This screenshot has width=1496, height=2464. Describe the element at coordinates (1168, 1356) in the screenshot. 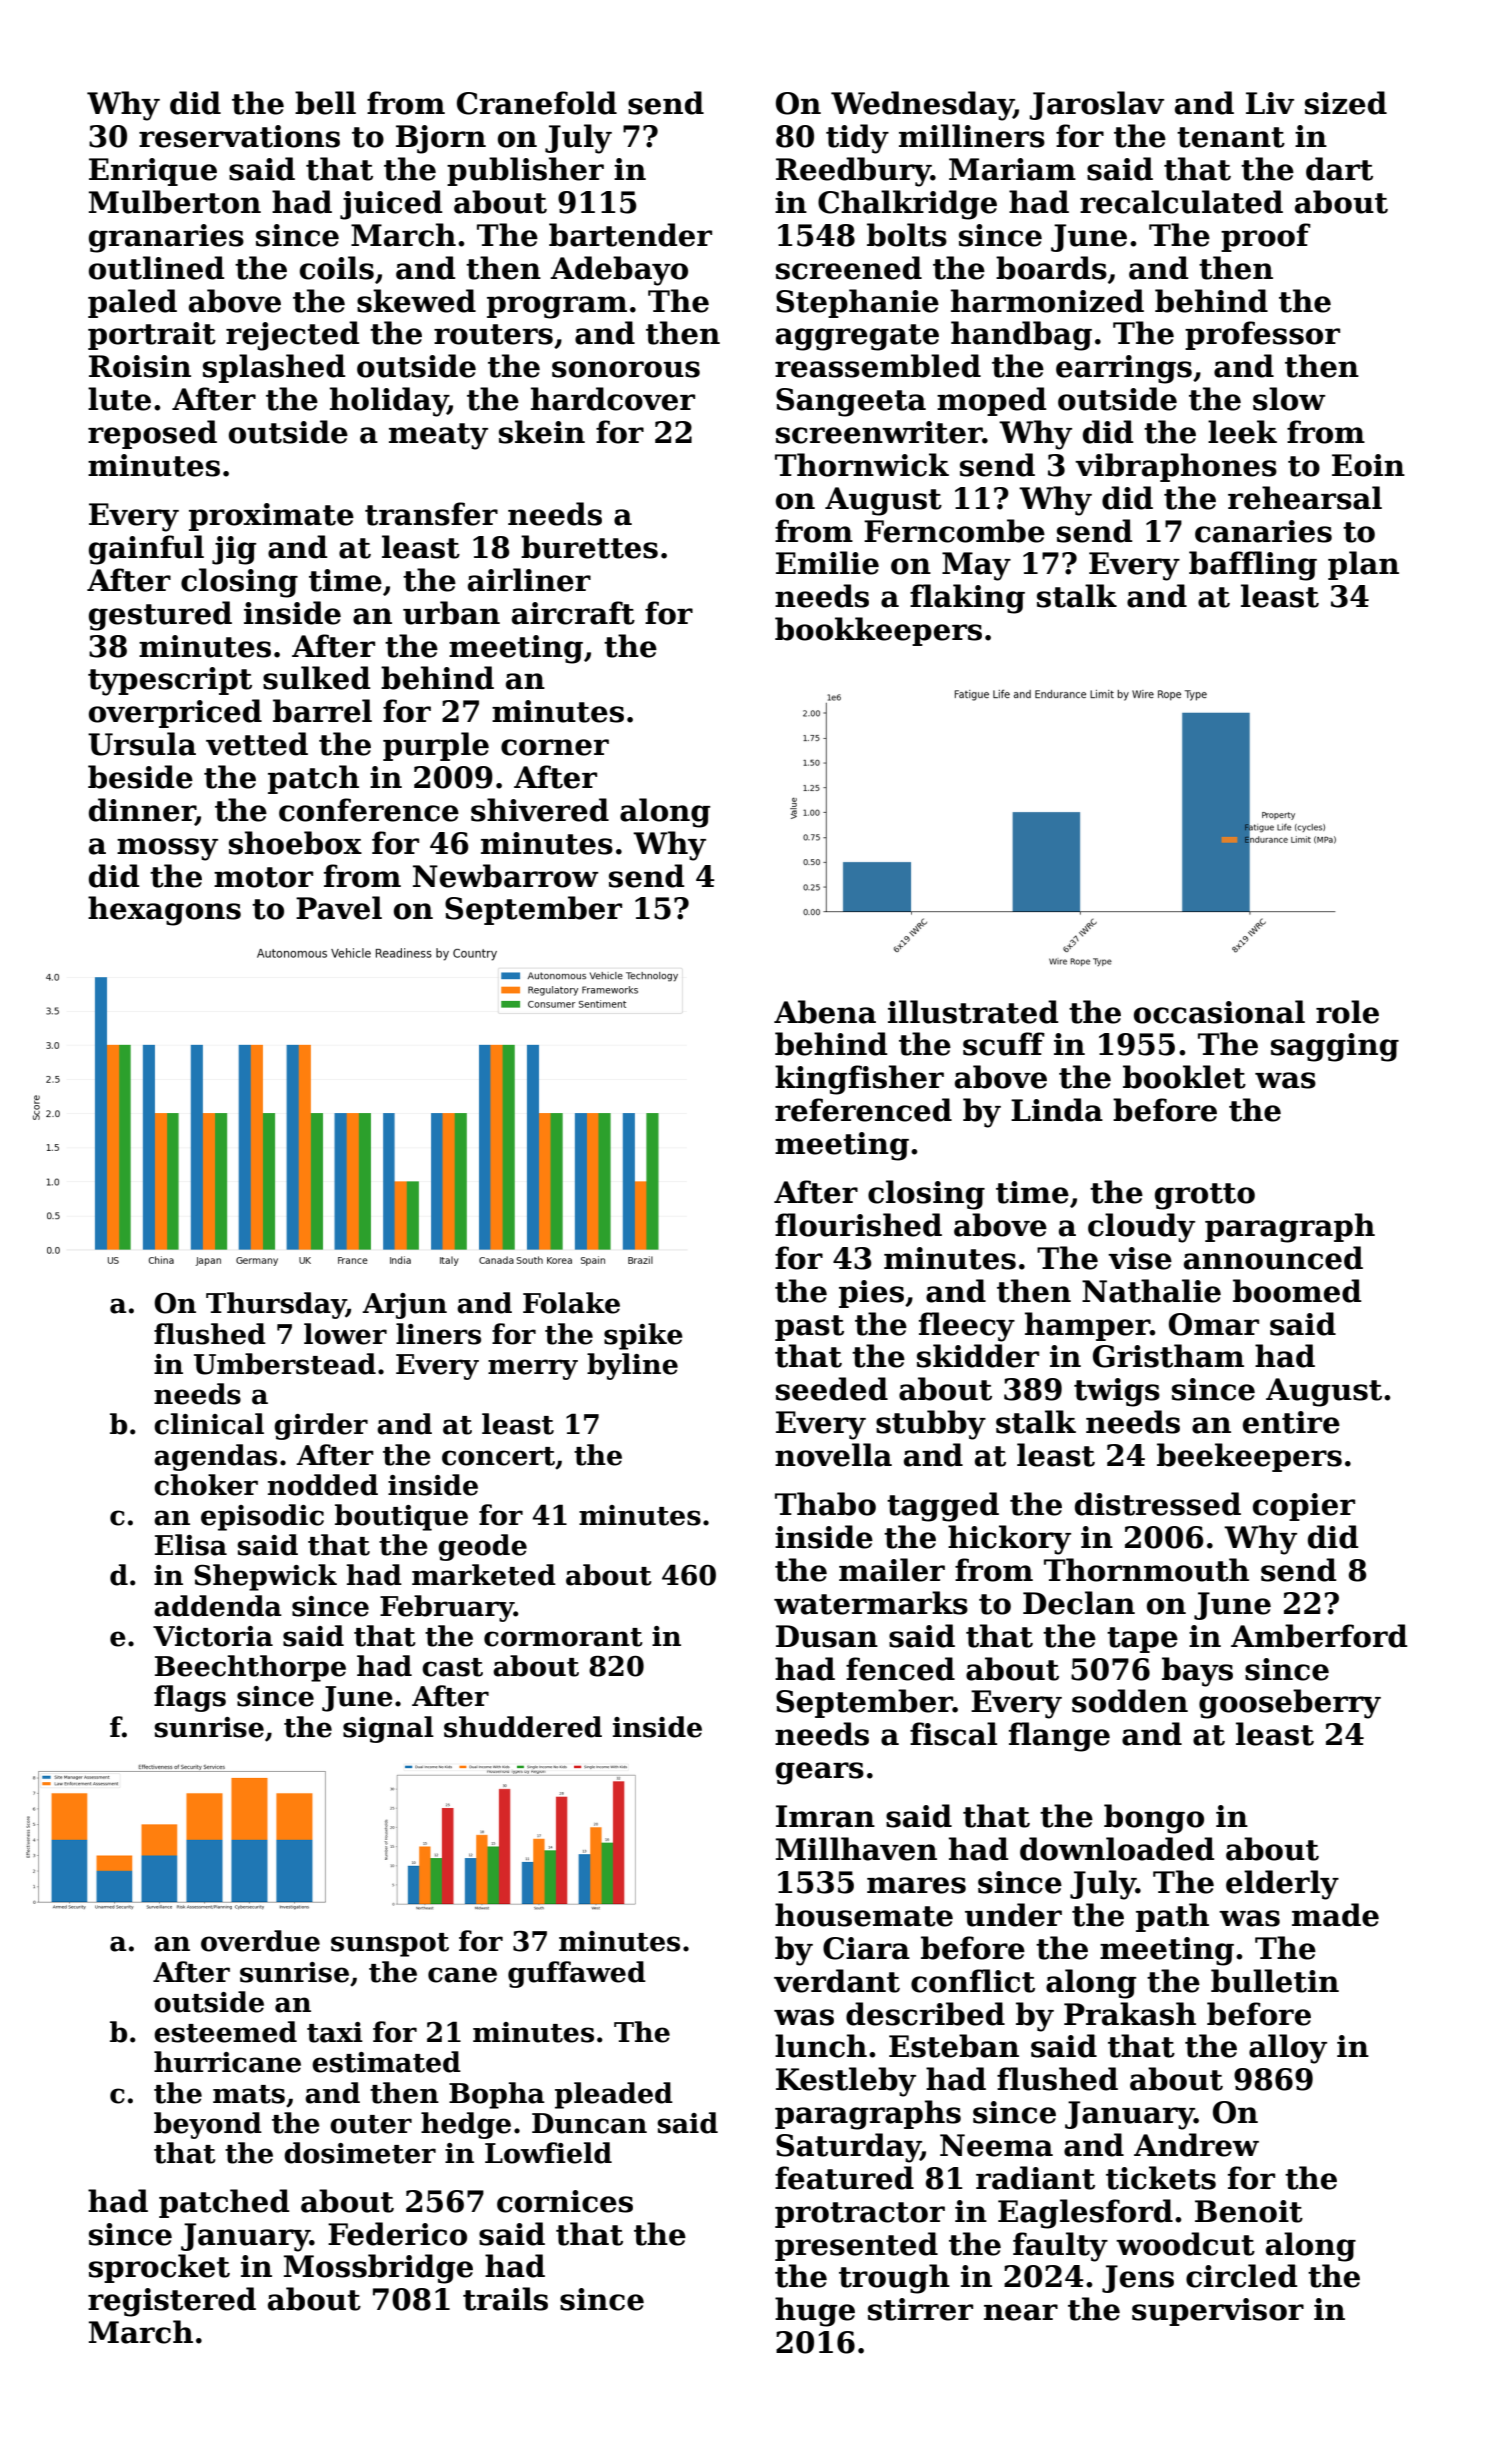

I see `Gristham` at that location.
